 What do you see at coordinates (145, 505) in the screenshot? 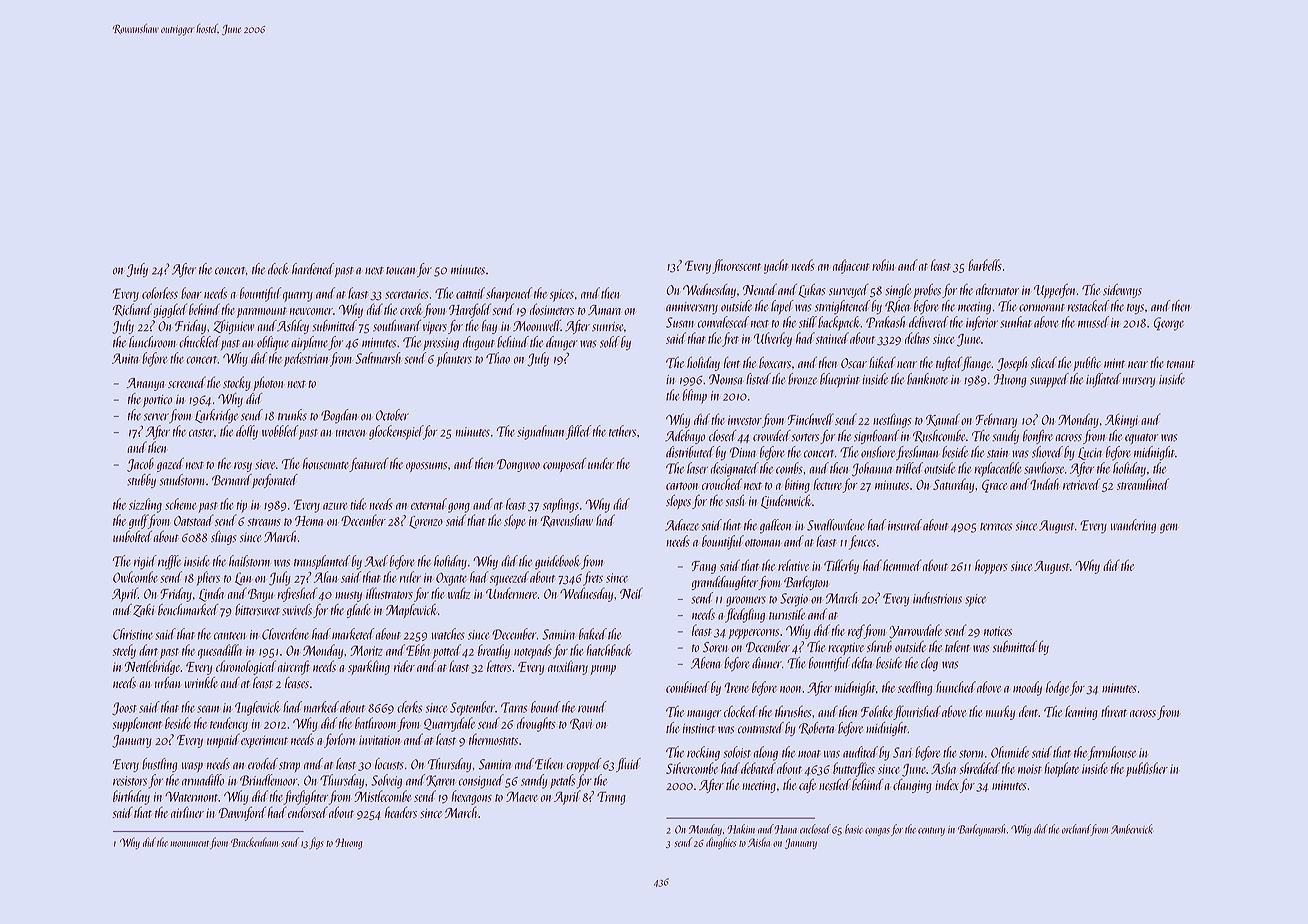
I see `sizzling` at bounding box center [145, 505].
